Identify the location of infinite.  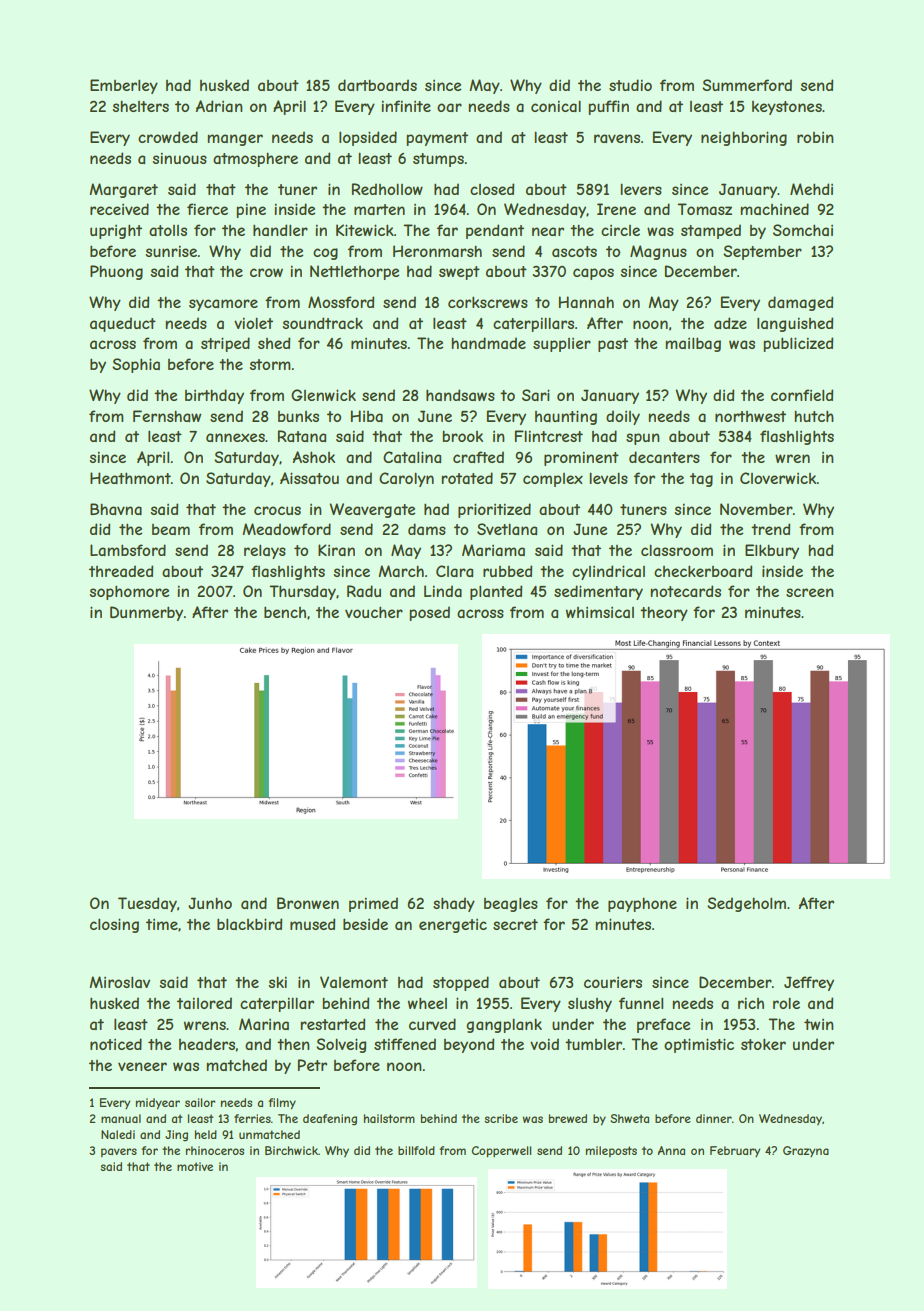
(406, 106).
